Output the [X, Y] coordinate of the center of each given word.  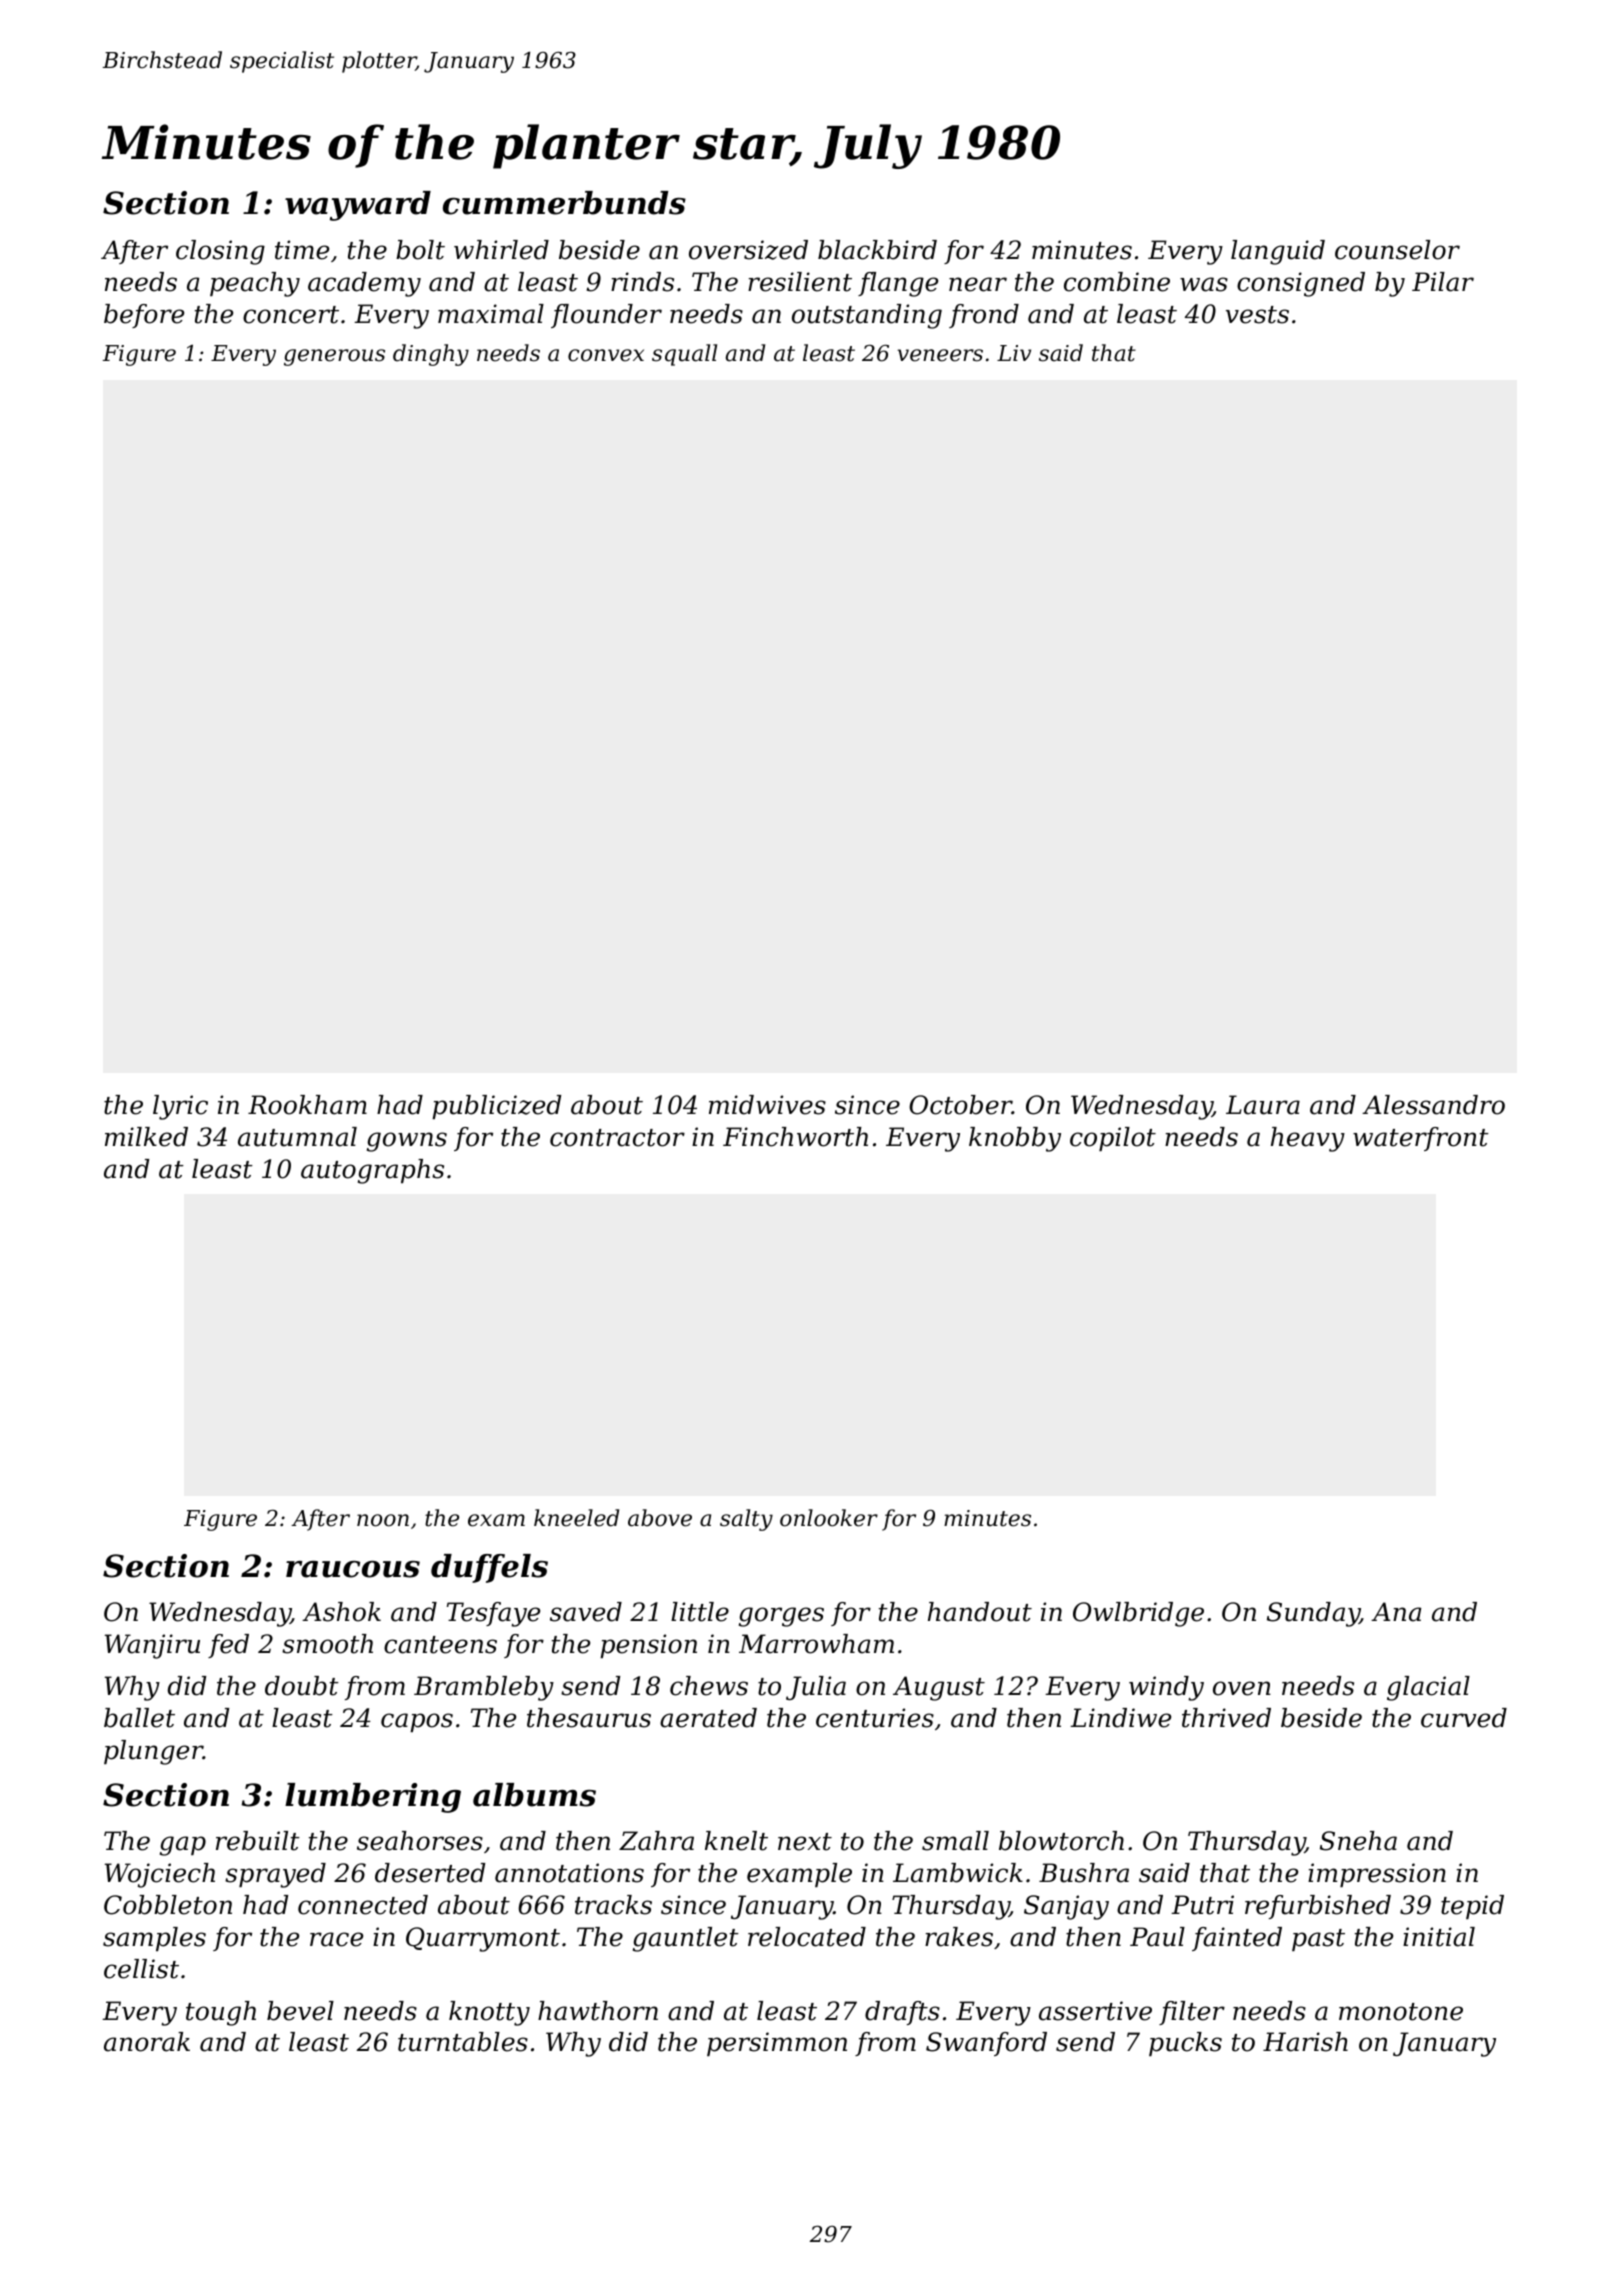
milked [146, 1137]
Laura [1263, 1105]
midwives [767, 1105]
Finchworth [795, 1137]
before [144, 316]
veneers [940, 355]
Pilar [1443, 282]
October [960, 1105]
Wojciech [160, 1875]
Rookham [307, 1105]
